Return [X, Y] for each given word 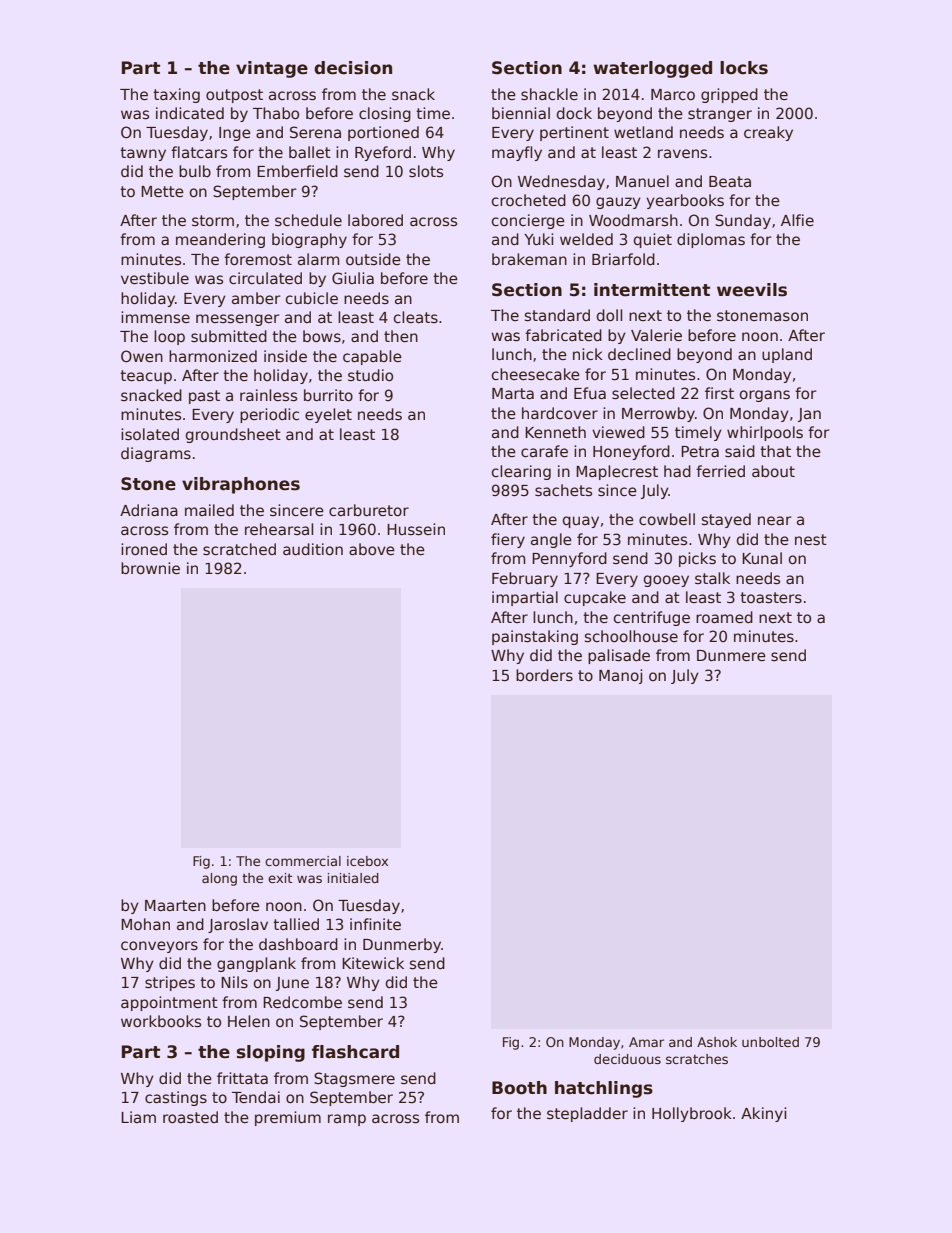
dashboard [298, 944]
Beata [730, 181]
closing [385, 114]
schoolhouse [631, 636]
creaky [768, 133]
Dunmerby [402, 945]
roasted [190, 1117]
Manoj [620, 676]
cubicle [312, 298]
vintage [272, 69]
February [525, 579]
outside [373, 259]
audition [313, 549]
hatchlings [604, 1089]
